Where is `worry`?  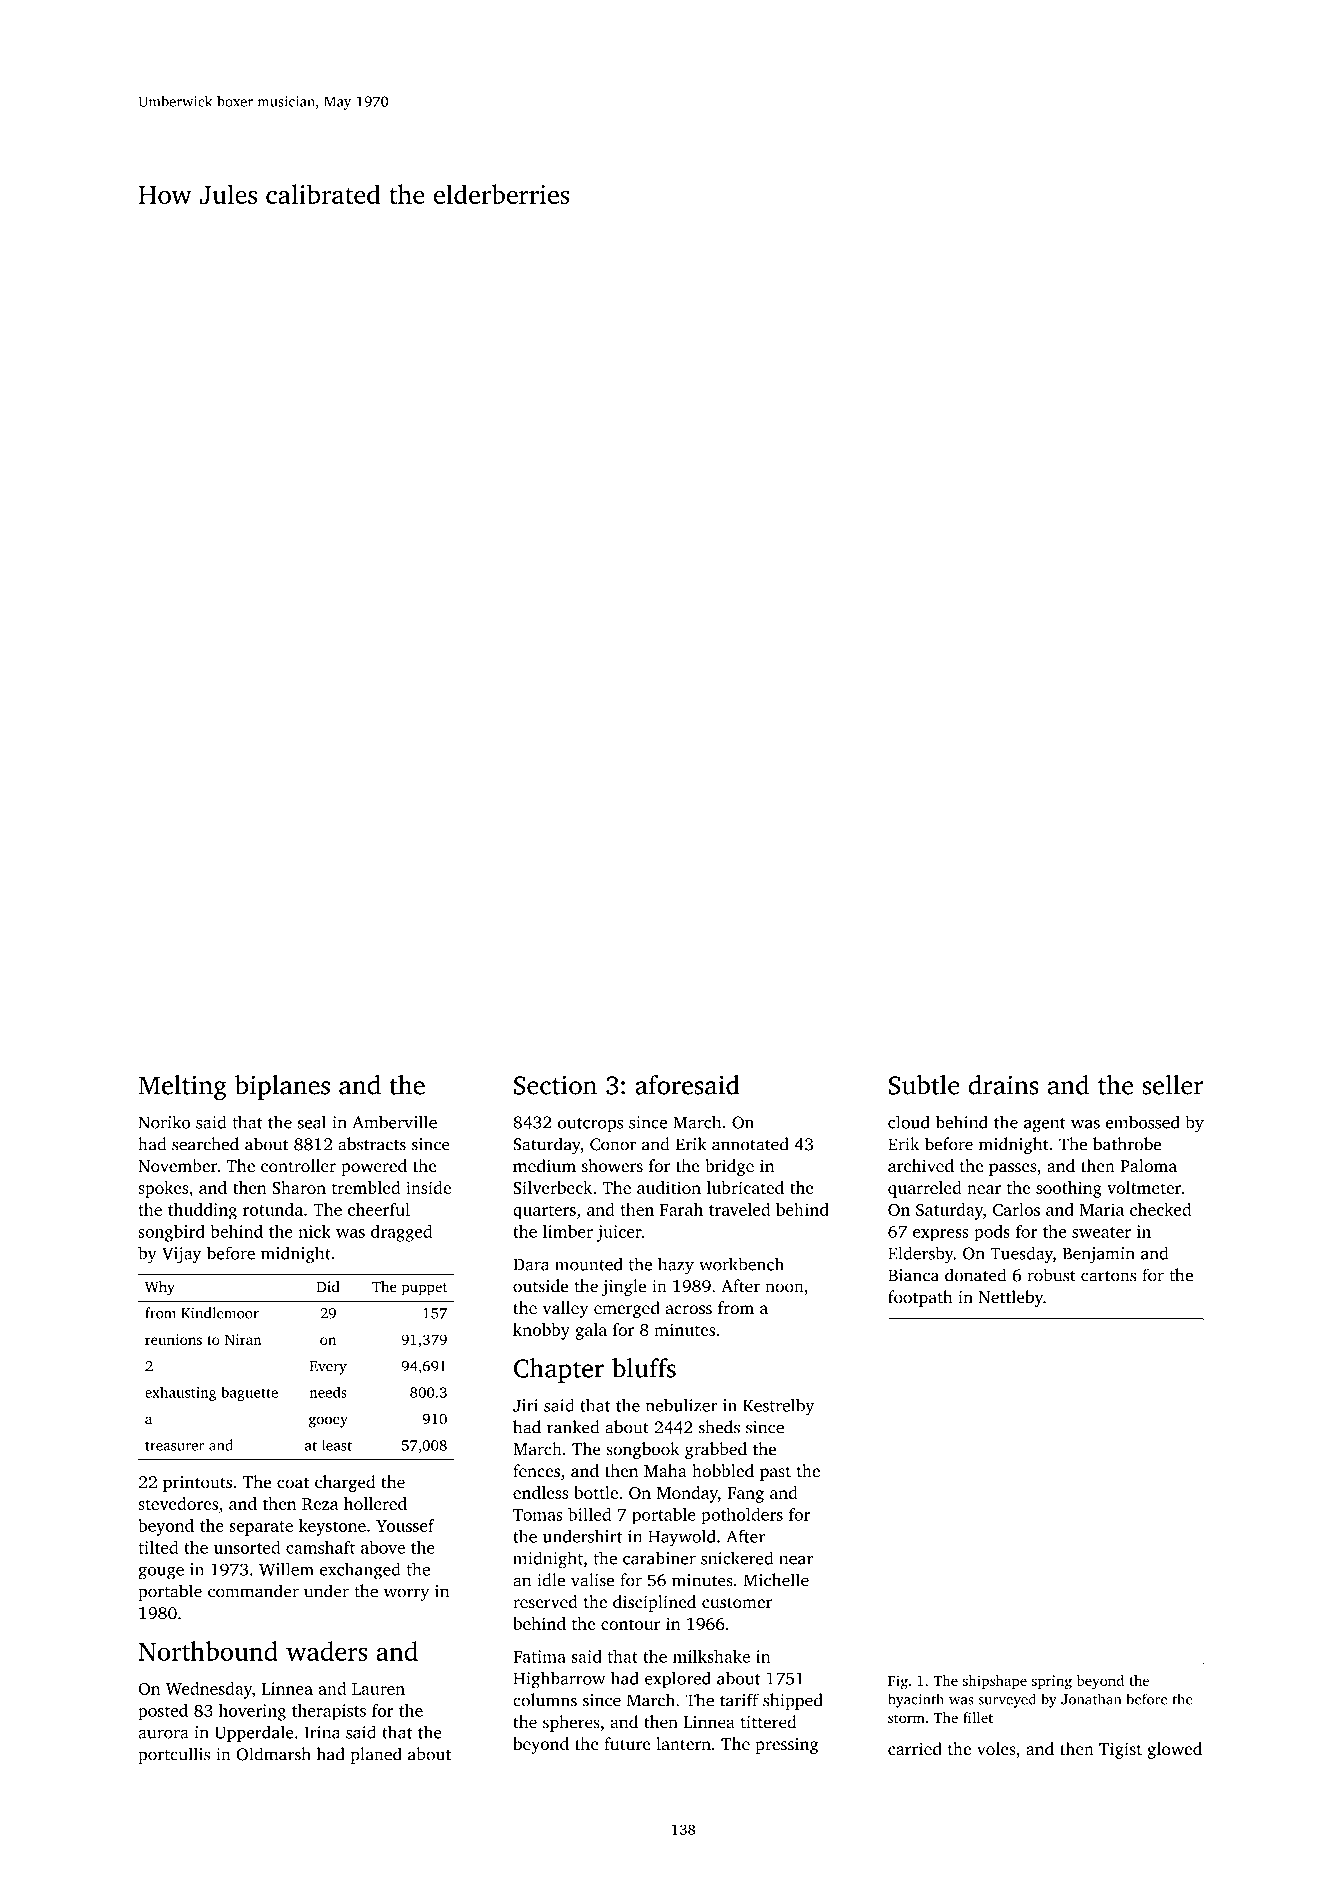
worry is located at coordinates (406, 1594).
